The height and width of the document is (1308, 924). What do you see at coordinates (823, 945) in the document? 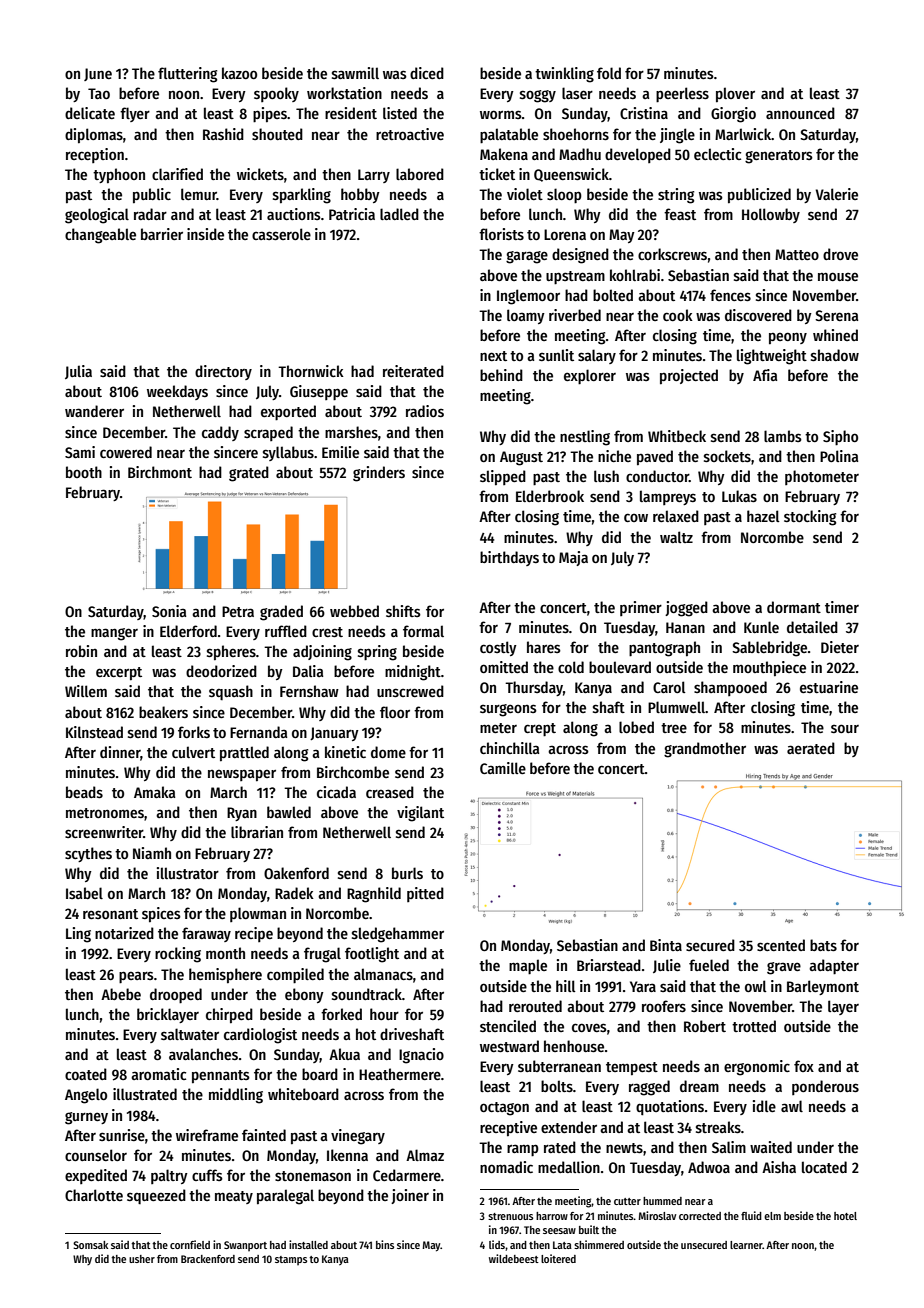
I see `bats` at bounding box center [823, 945].
